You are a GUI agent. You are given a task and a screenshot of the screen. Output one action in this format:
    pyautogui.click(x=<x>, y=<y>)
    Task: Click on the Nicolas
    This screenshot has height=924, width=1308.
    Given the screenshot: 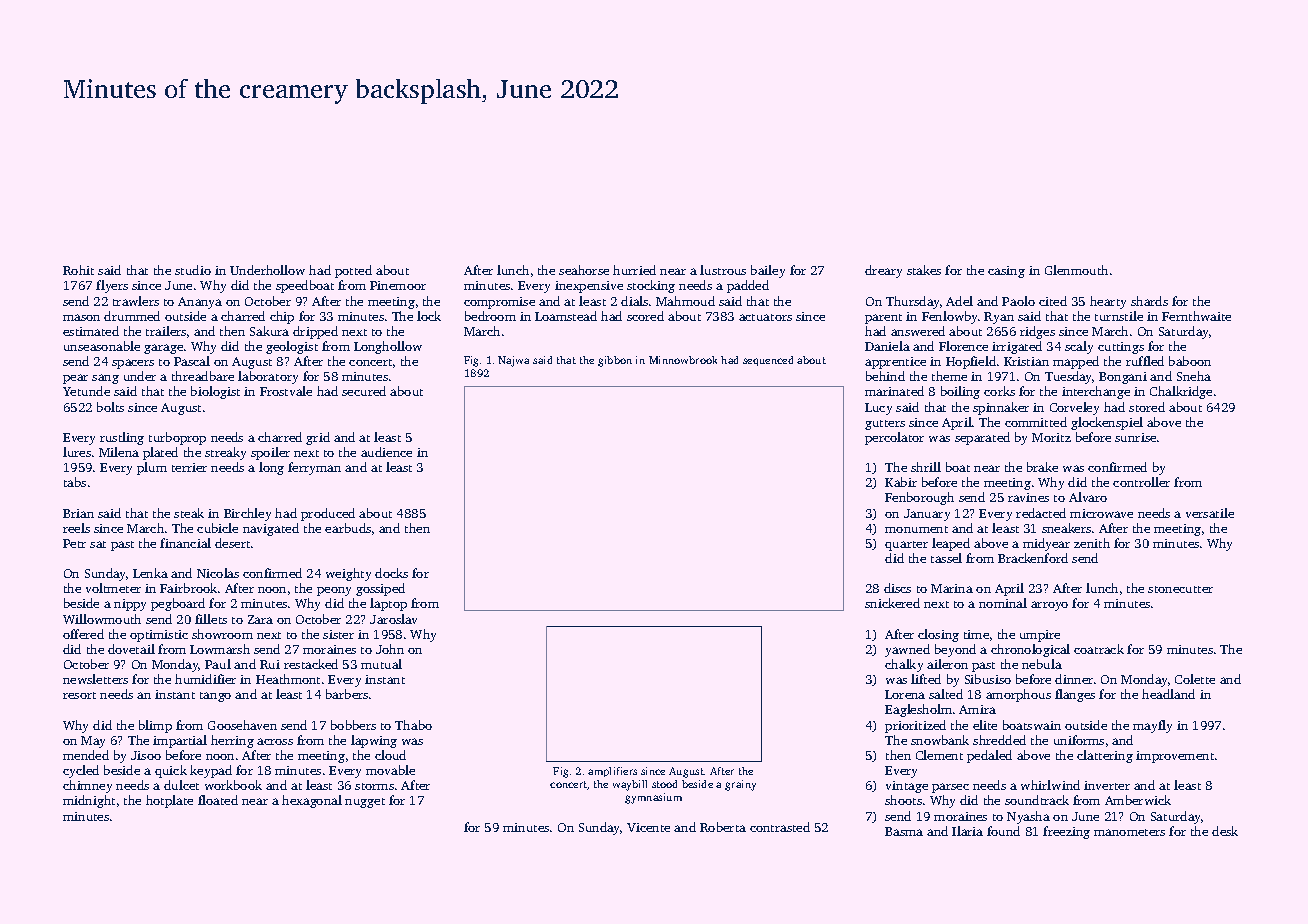 What is the action you would take?
    pyautogui.click(x=218, y=573)
